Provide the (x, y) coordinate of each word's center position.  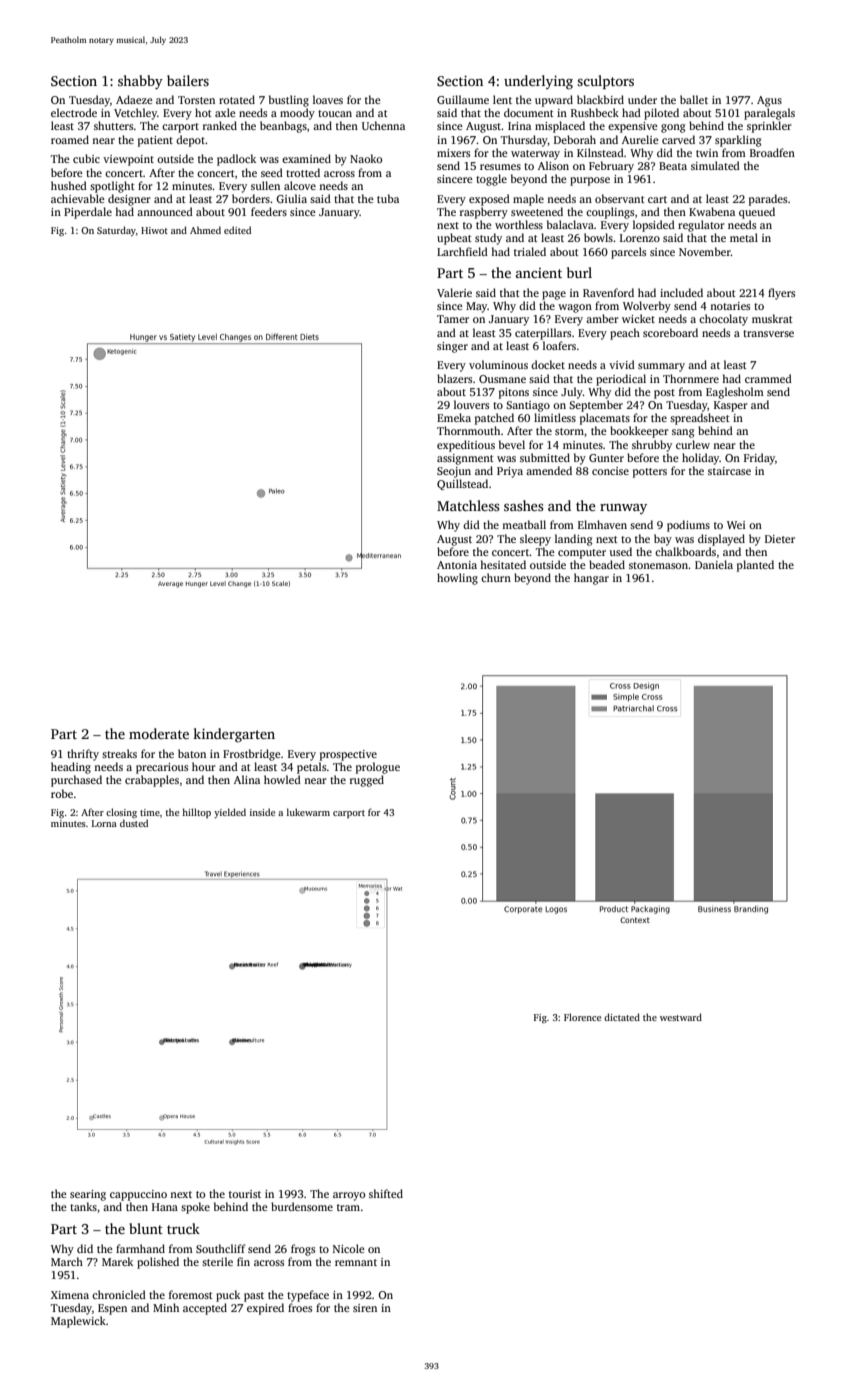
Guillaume (463, 99)
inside (262, 812)
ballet (694, 99)
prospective (348, 755)
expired (265, 1309)
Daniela (714, 564)
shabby (140, 82)
